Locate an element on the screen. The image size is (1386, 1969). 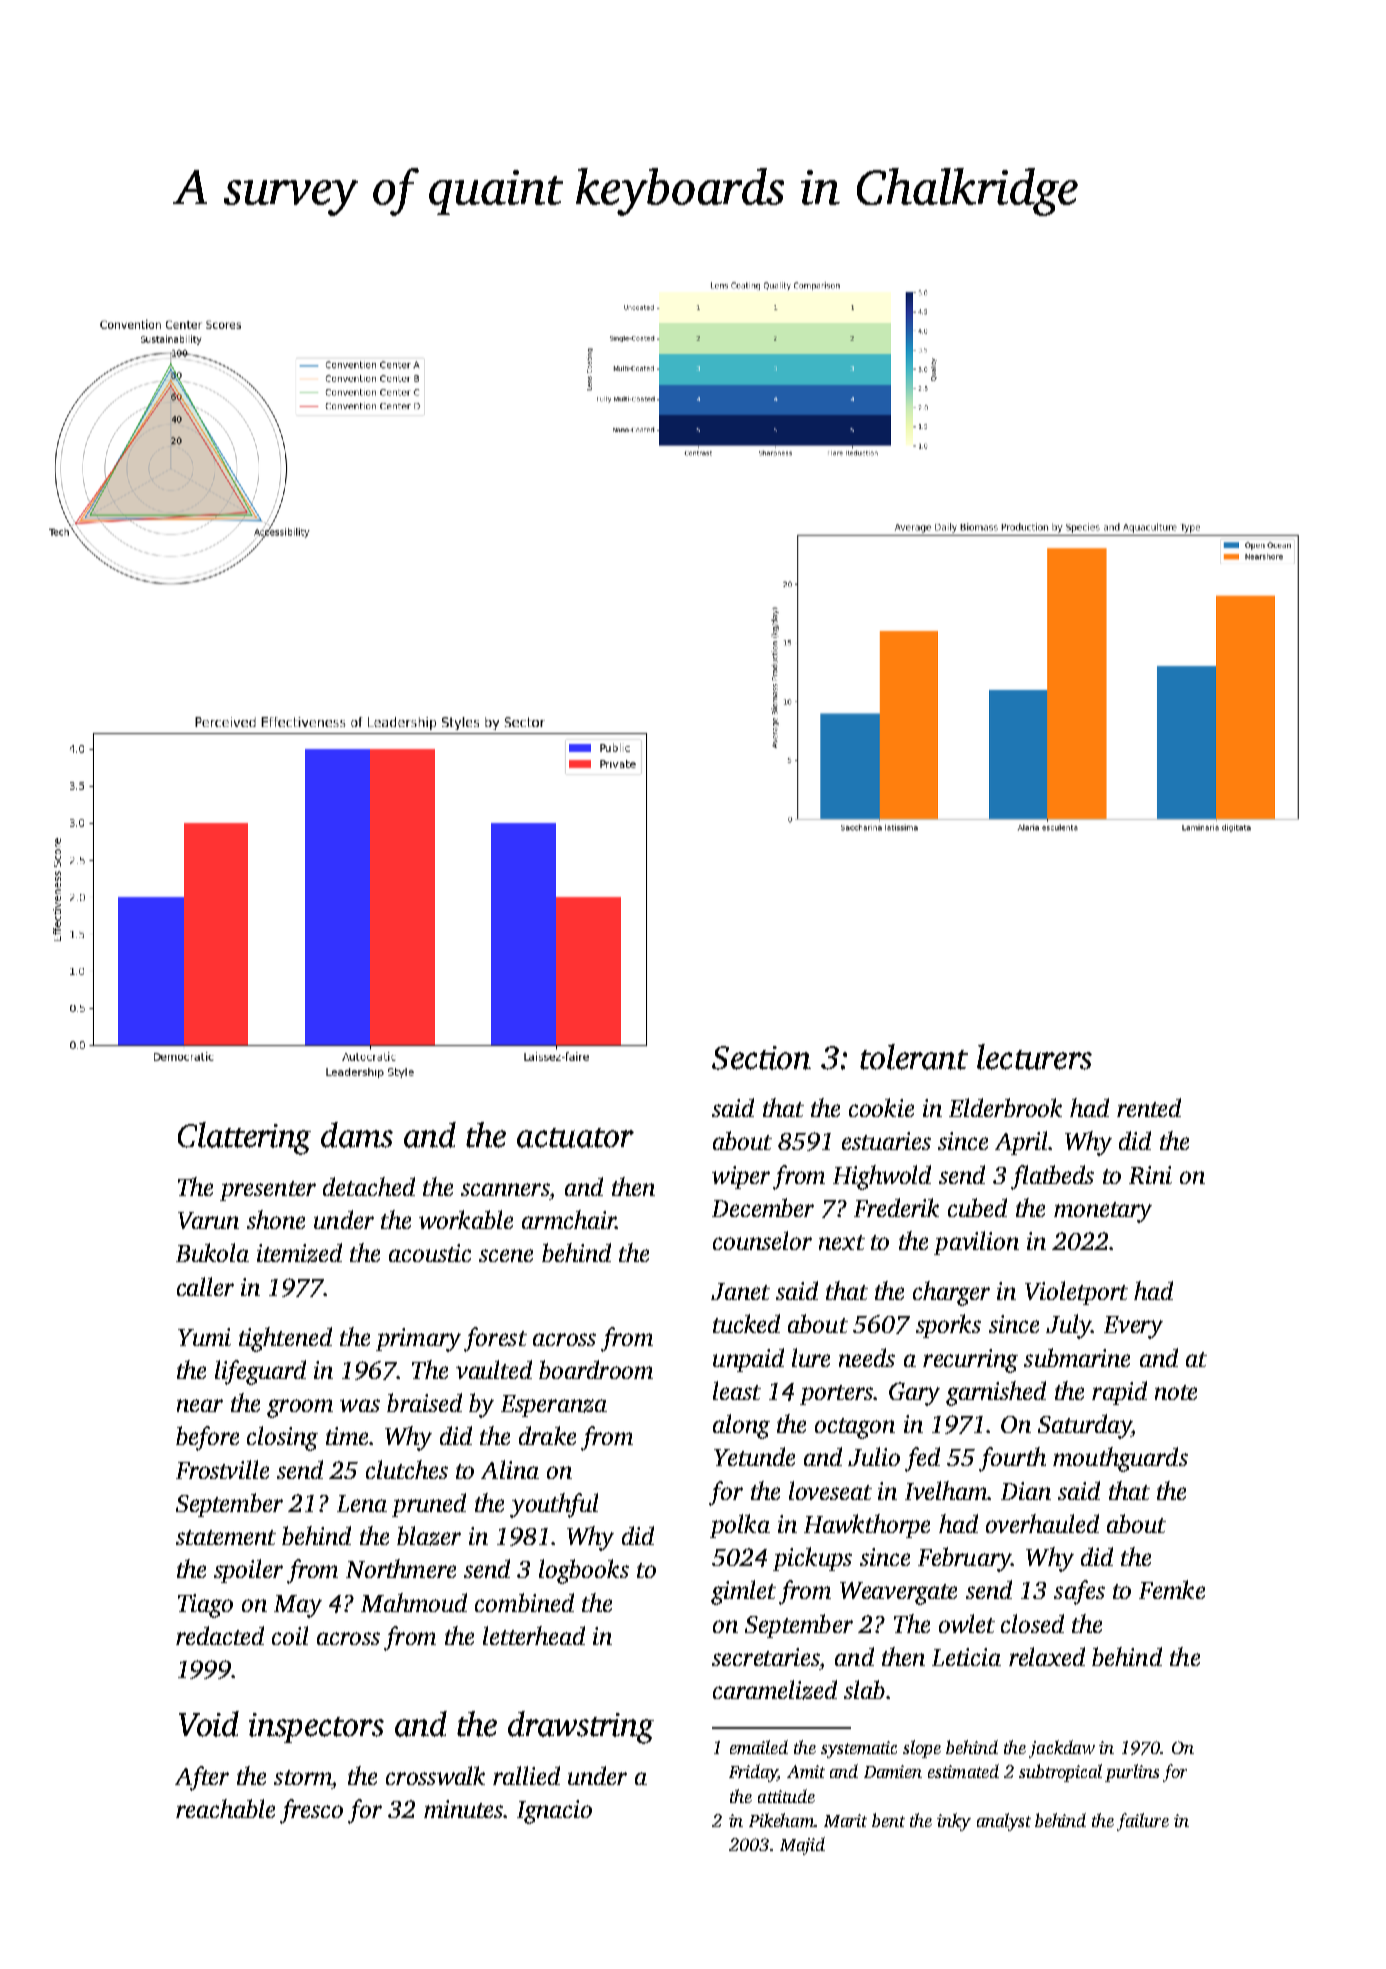
crosswalk is located at coordinates (435, 1775).
